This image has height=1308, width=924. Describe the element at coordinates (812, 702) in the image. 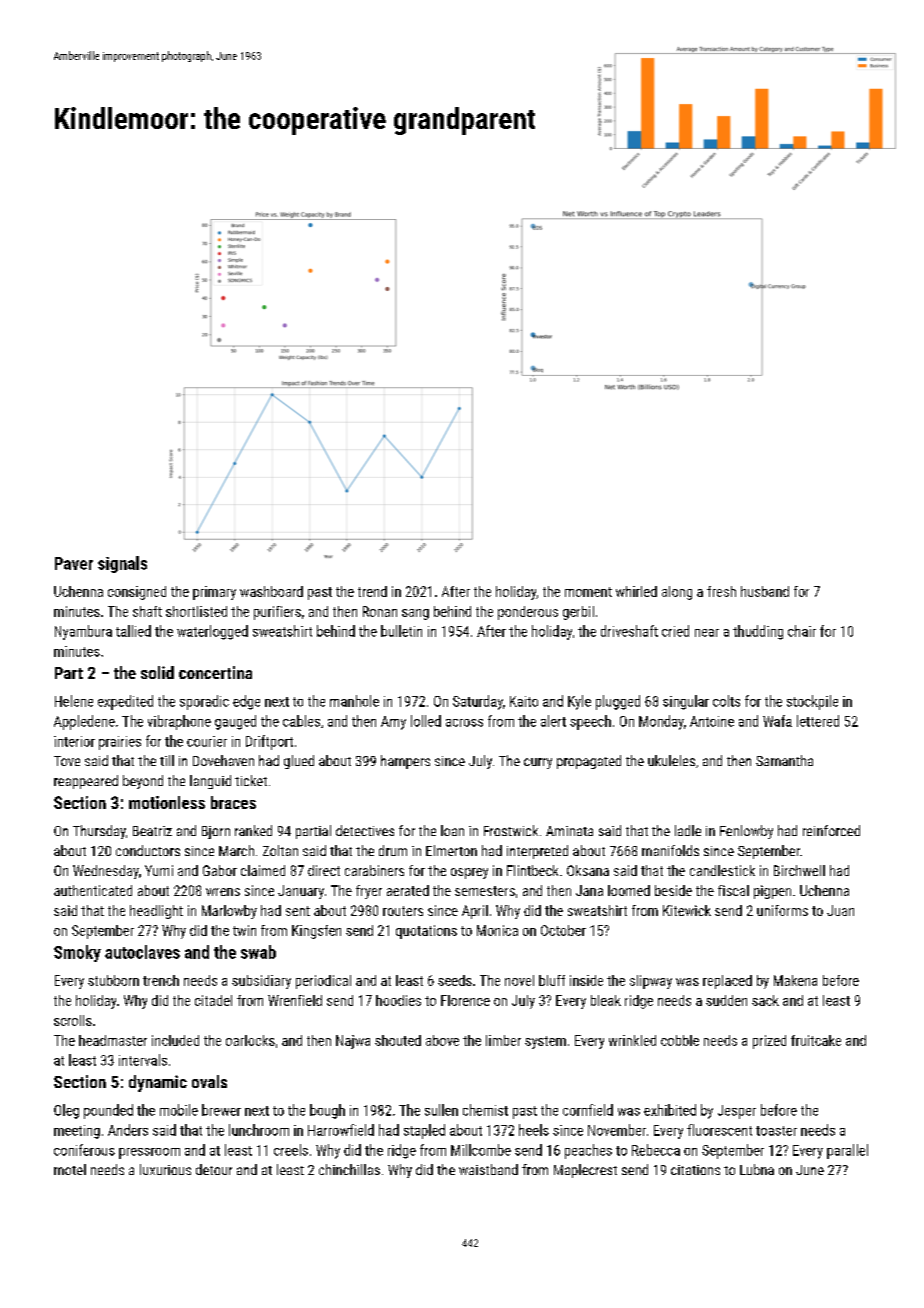

I see `stockpile` at that location.
